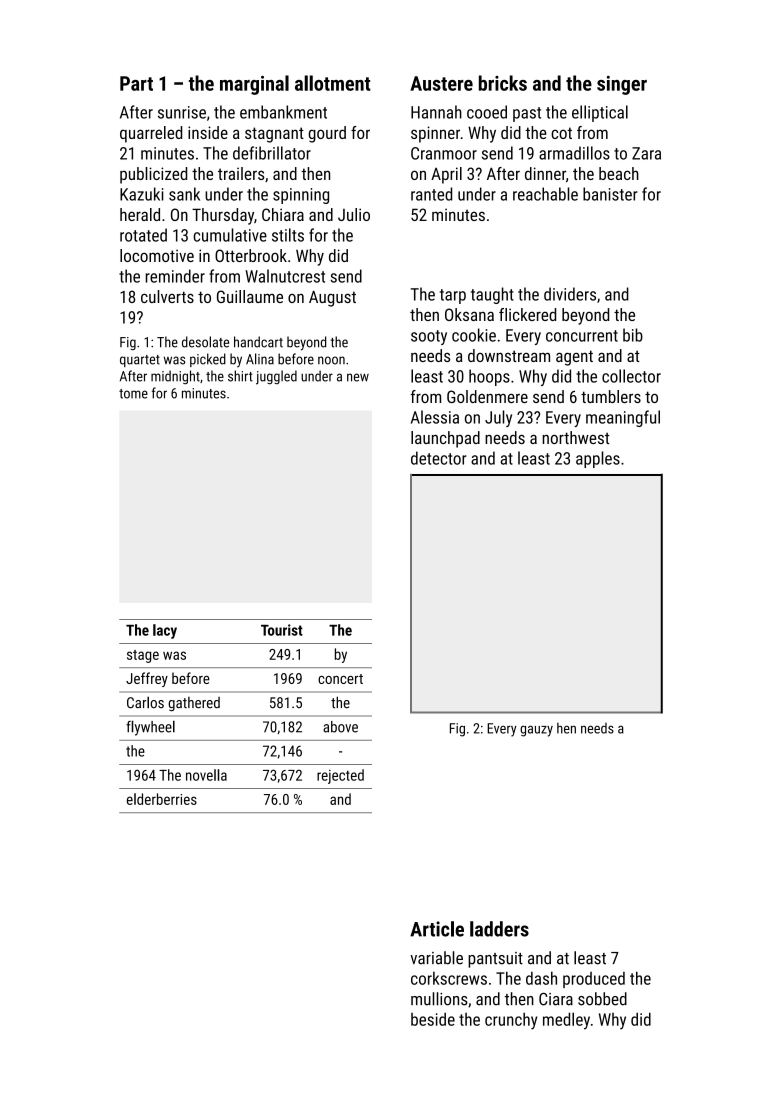  I want to click on August, so click(332, 299).
